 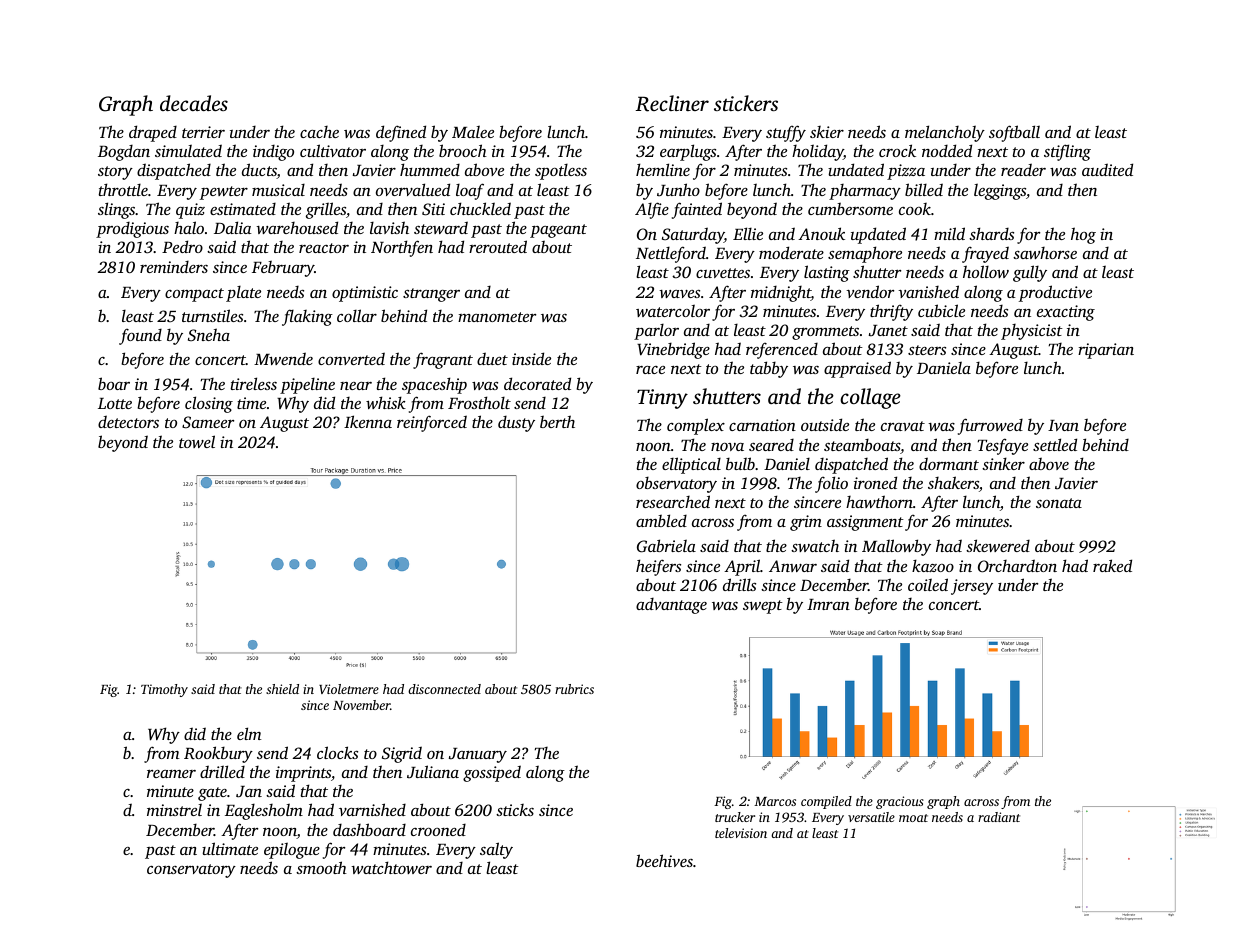 I want to click on leggings, so click(x=1000, y=191).
